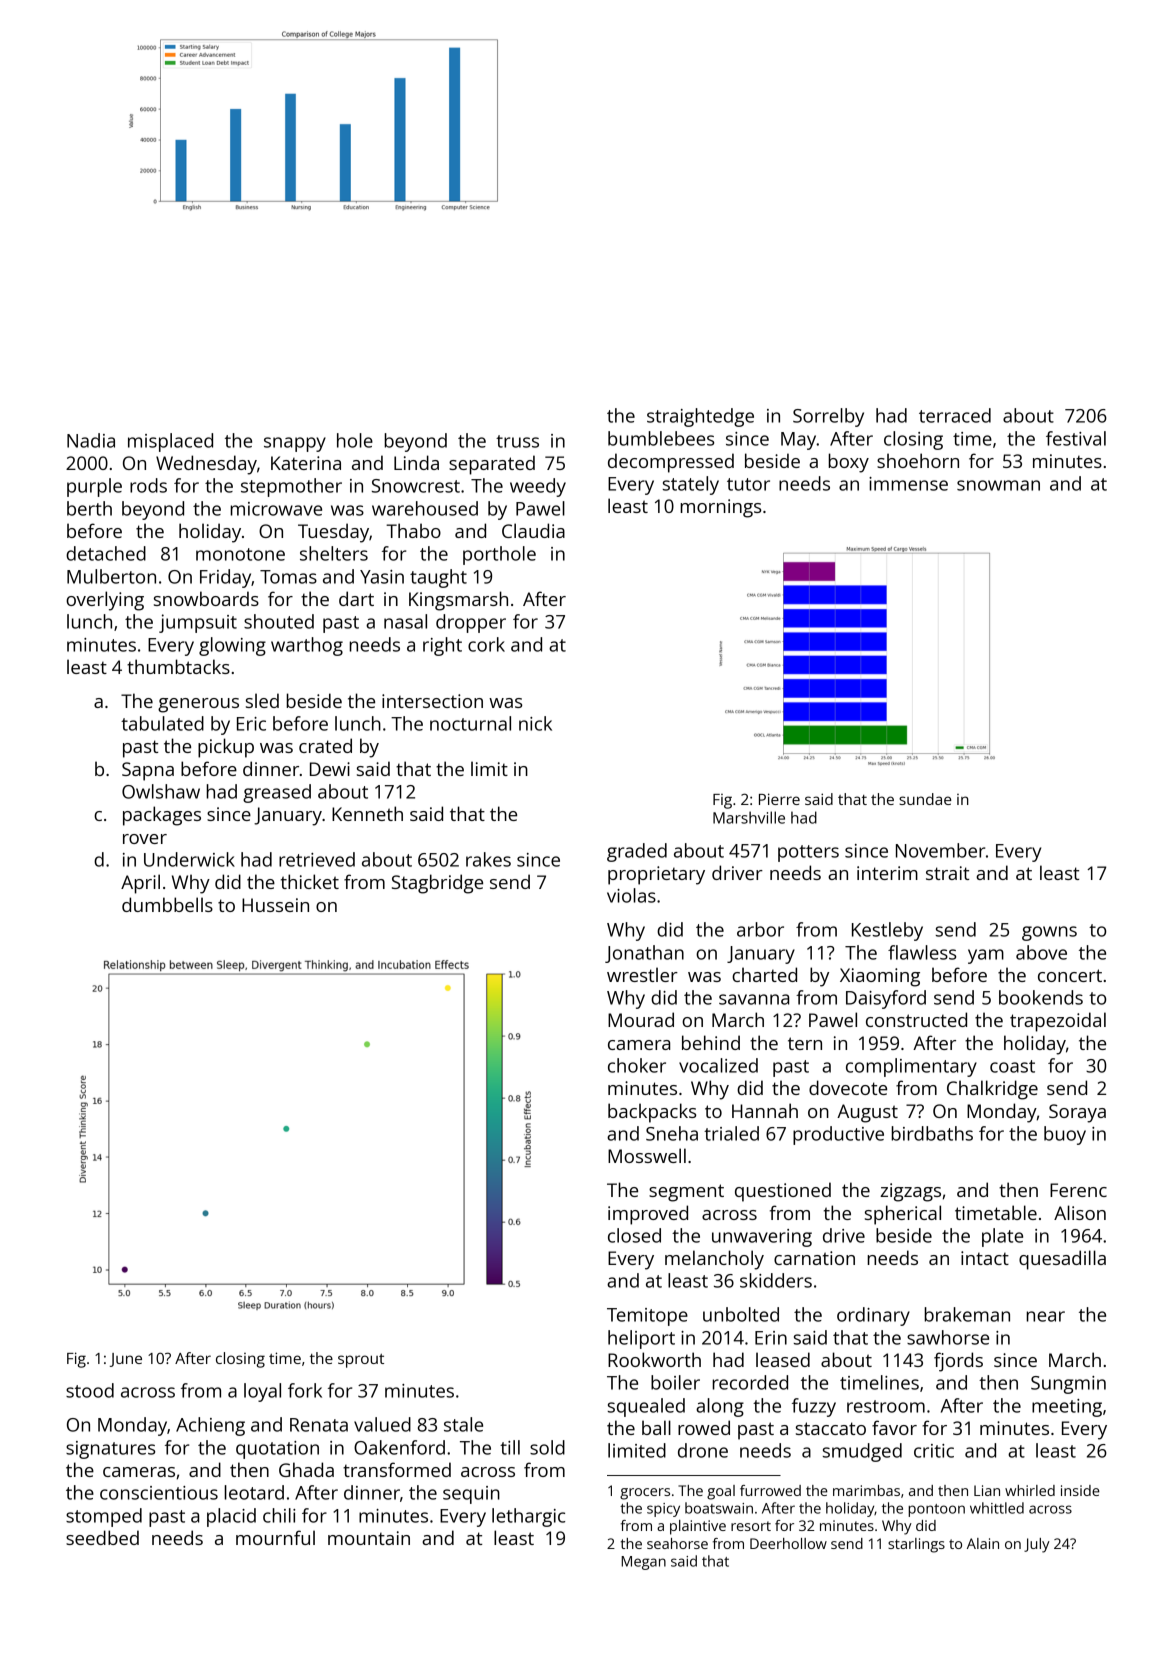 The image size is (1173, 1659). Describe the element at coordinates (488, 859) in the screenshot. I see `rakes` at that location.
